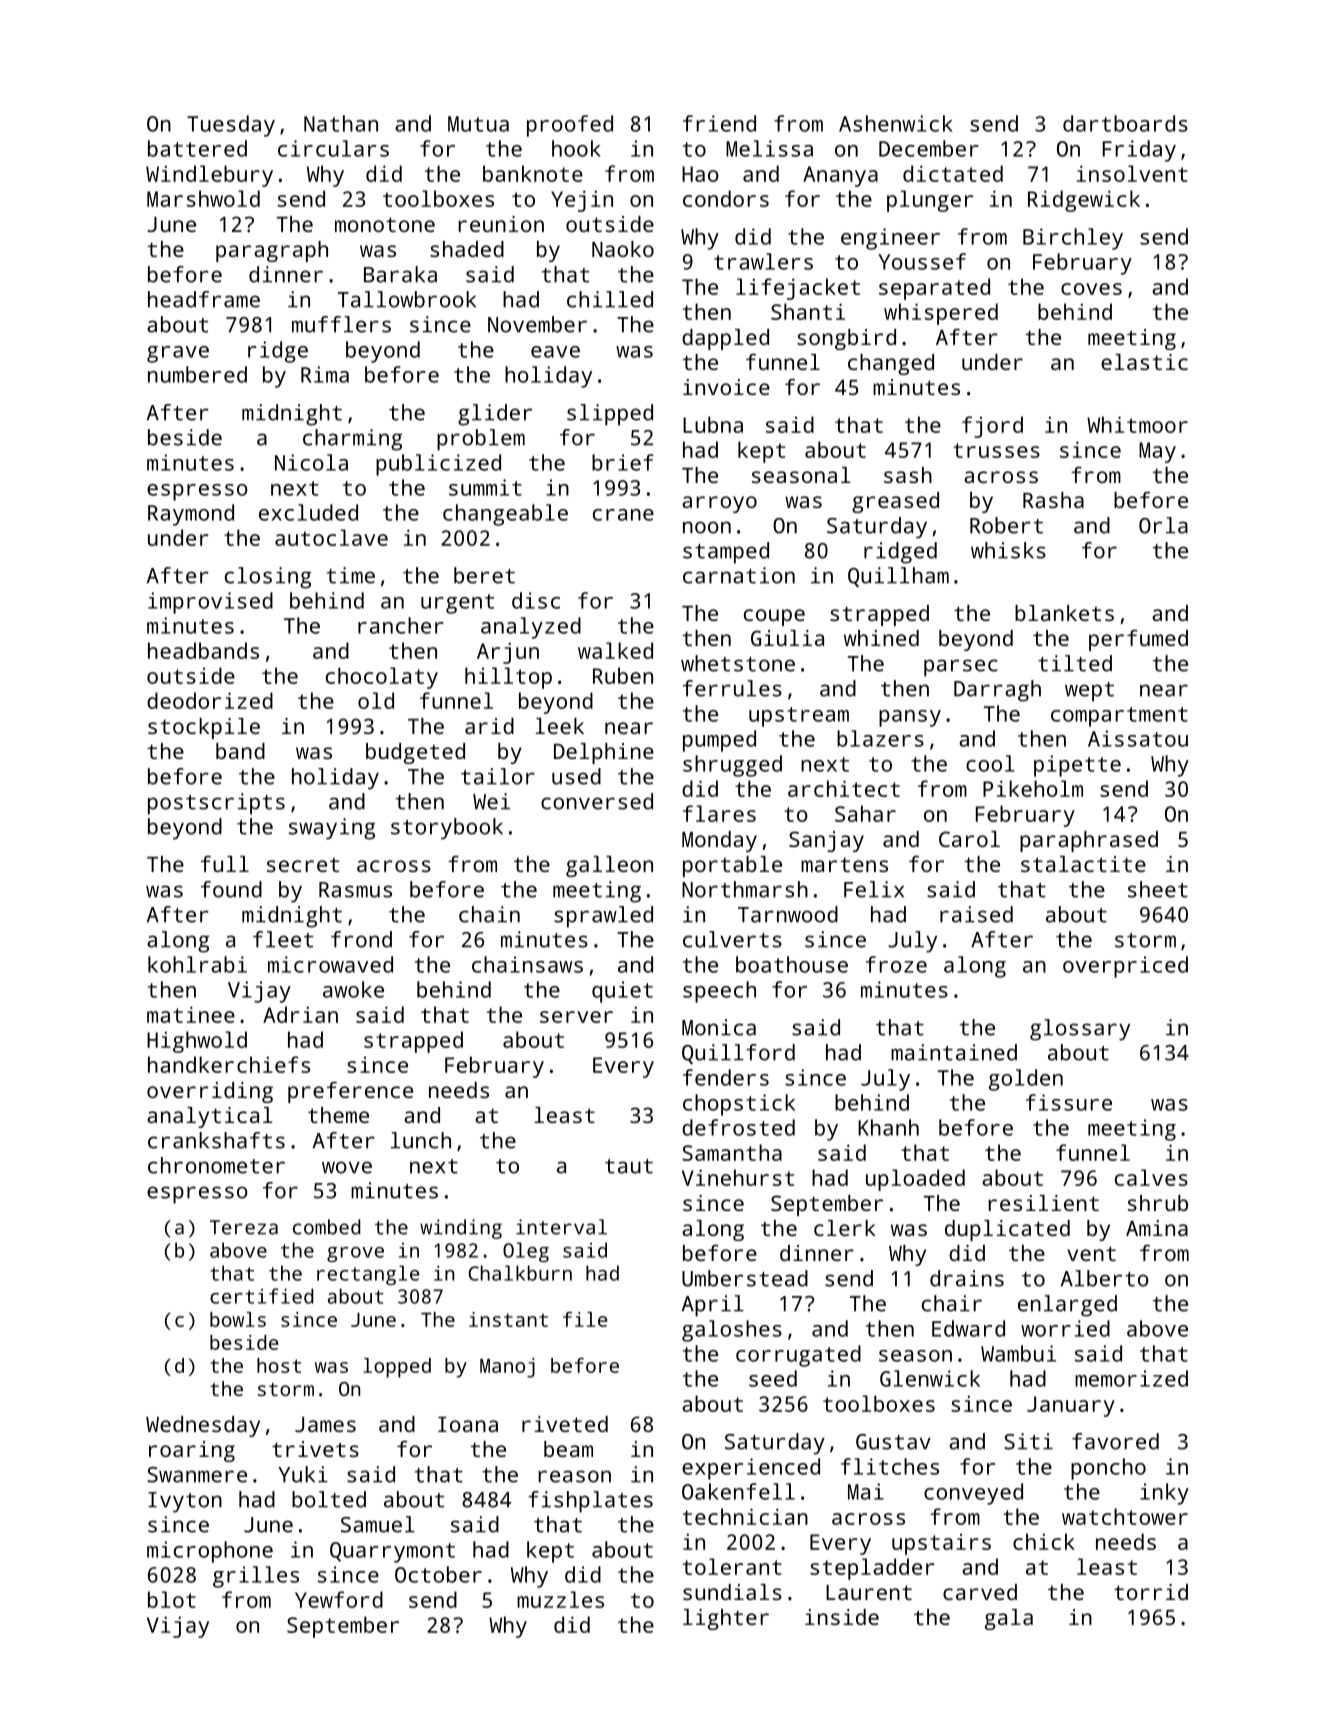 This screenshot has height=1728, width=1336. What do you see at coordinates (896, 123) in the screenshot?
I see `Ashenwick` at bounding box center [896, 123].
